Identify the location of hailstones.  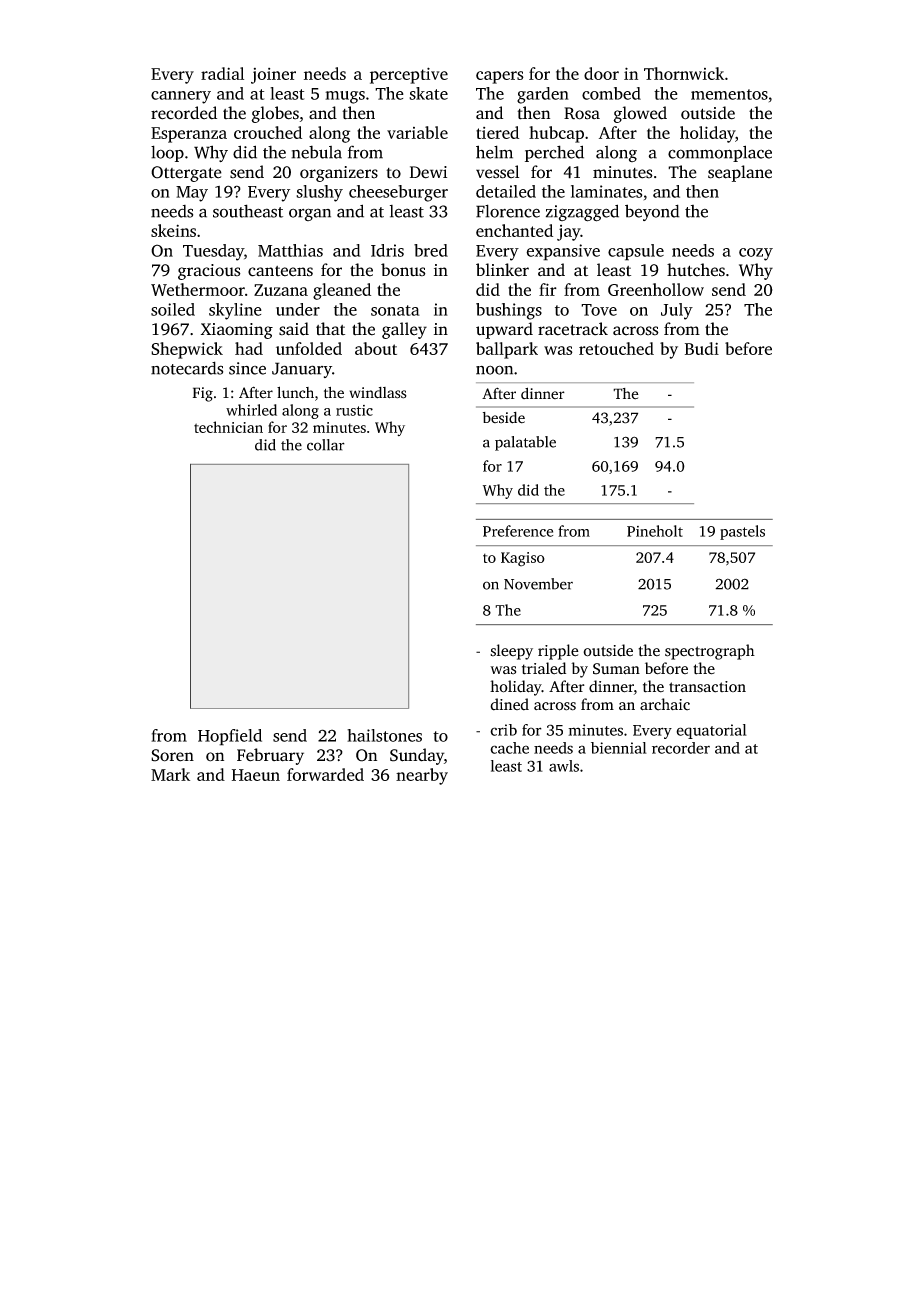
(384, 735).
